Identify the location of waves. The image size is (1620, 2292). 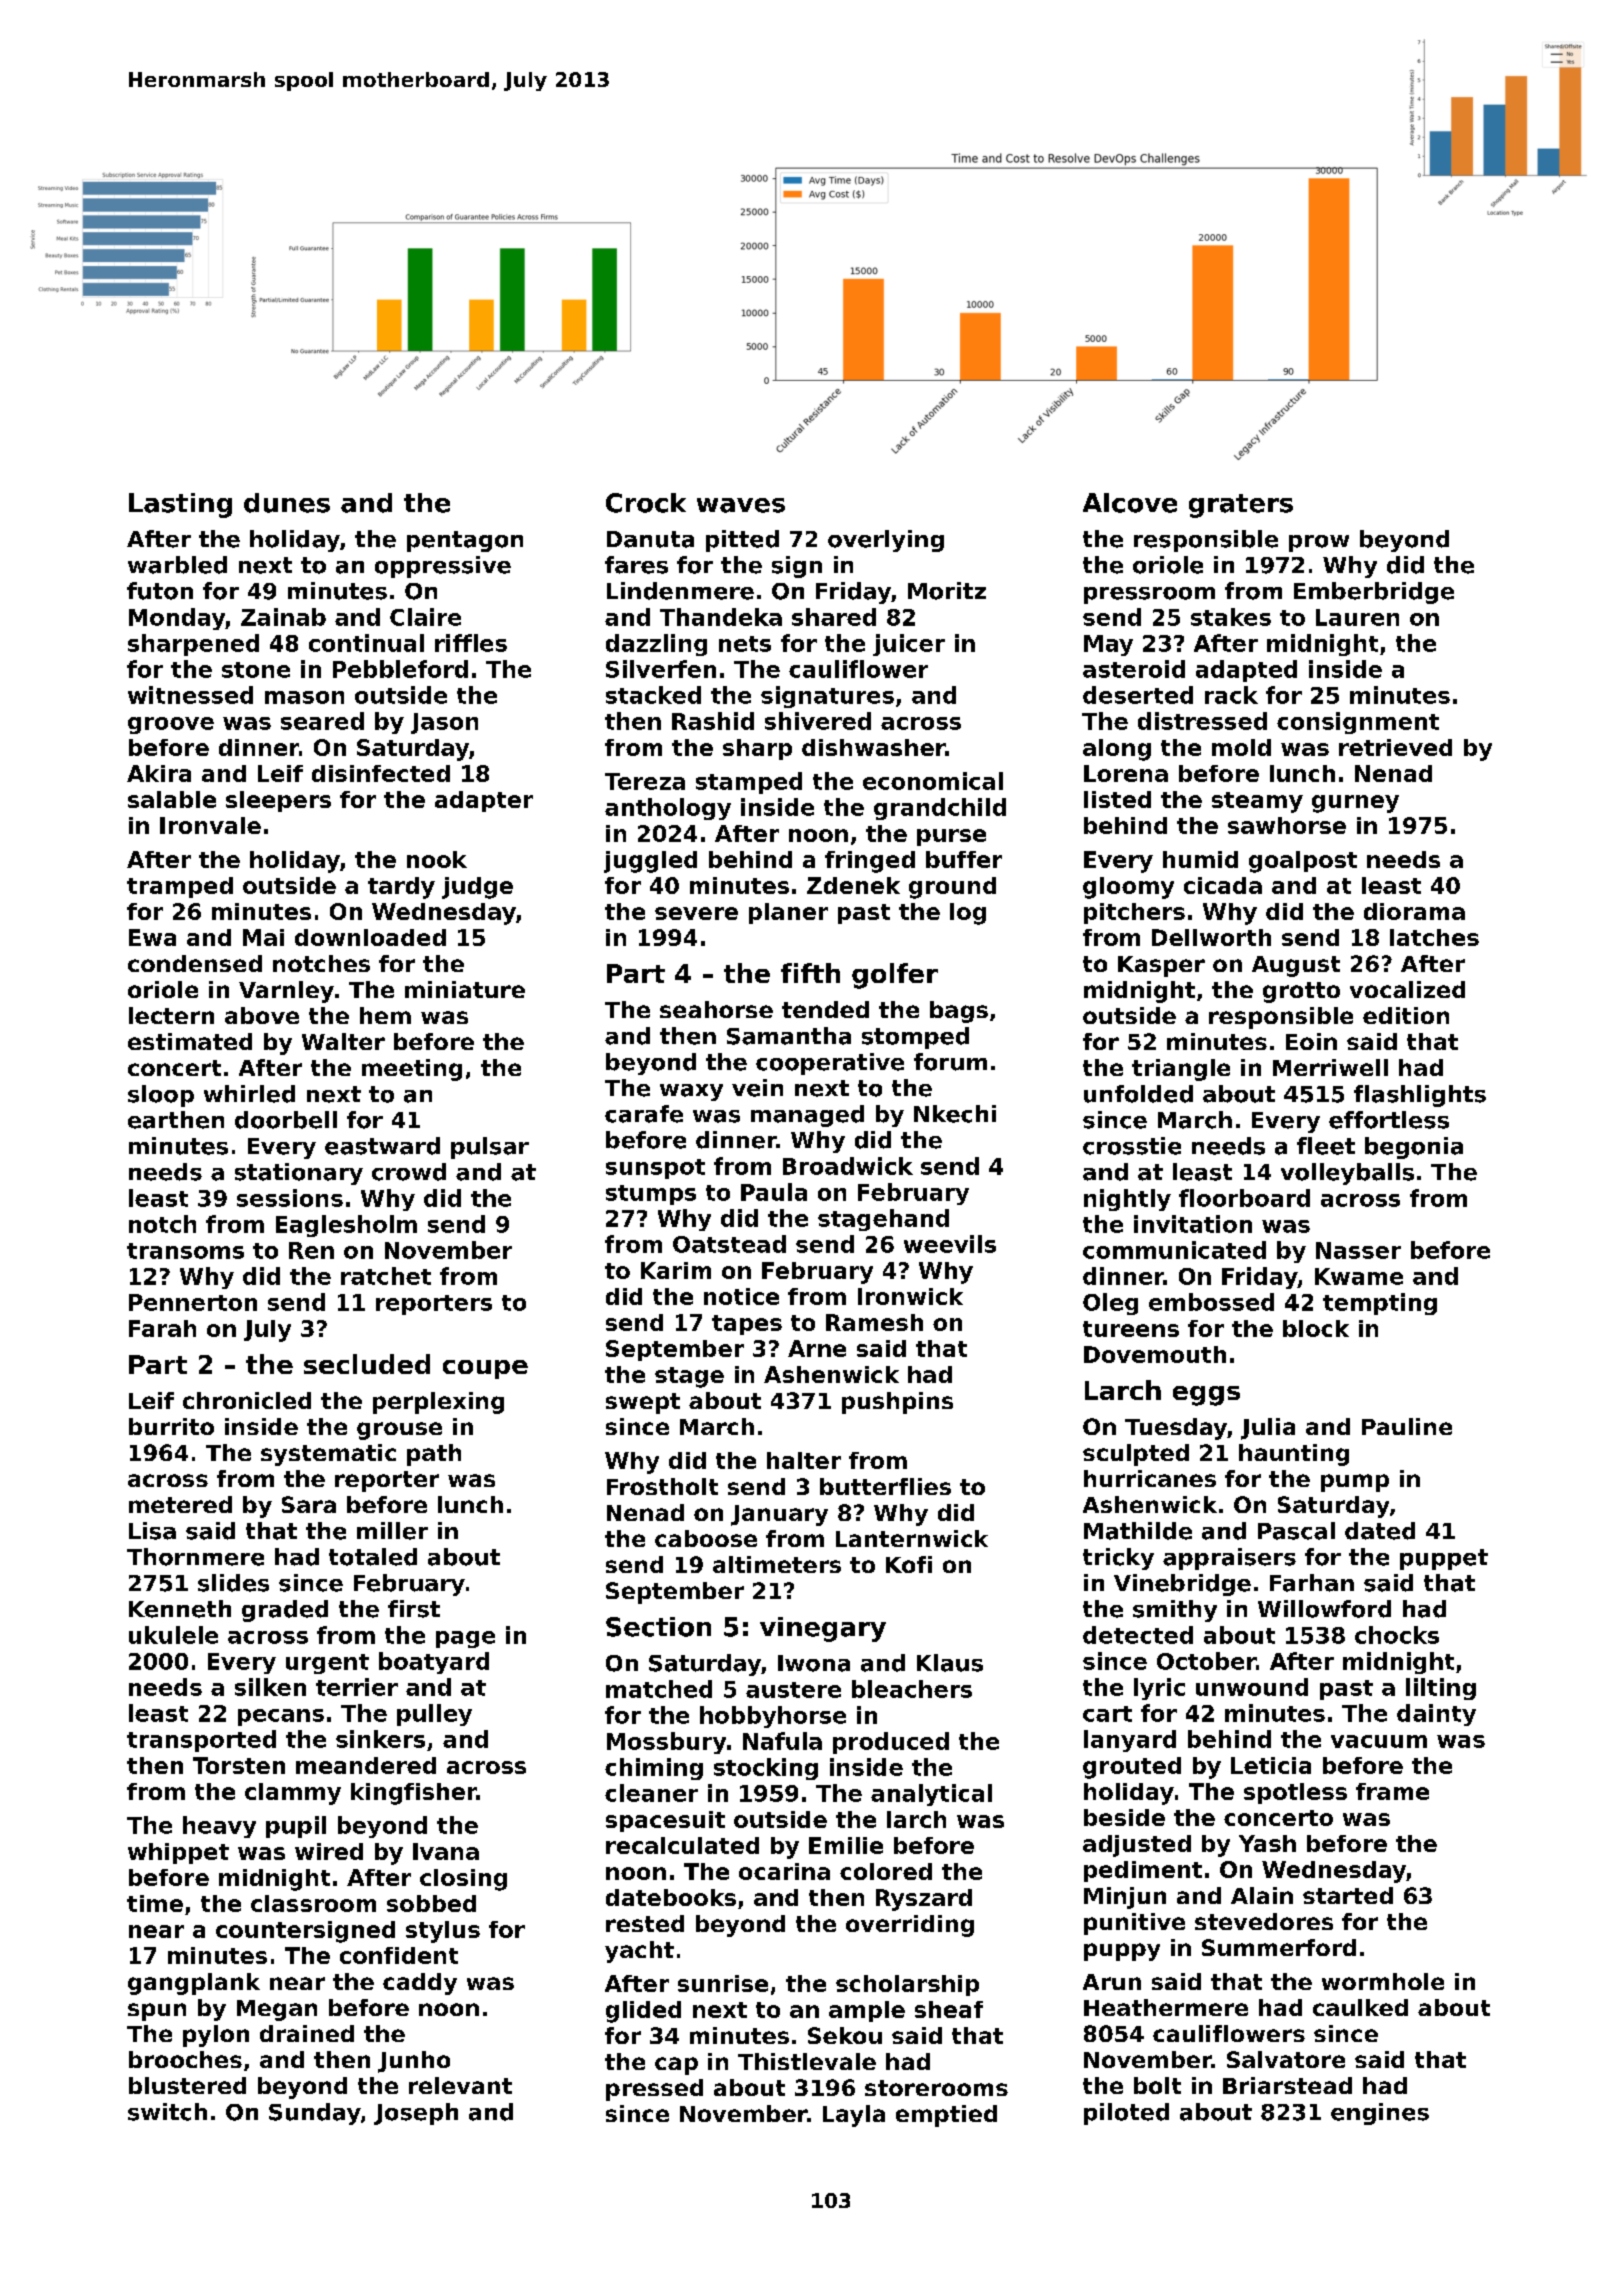
(741, 505).
